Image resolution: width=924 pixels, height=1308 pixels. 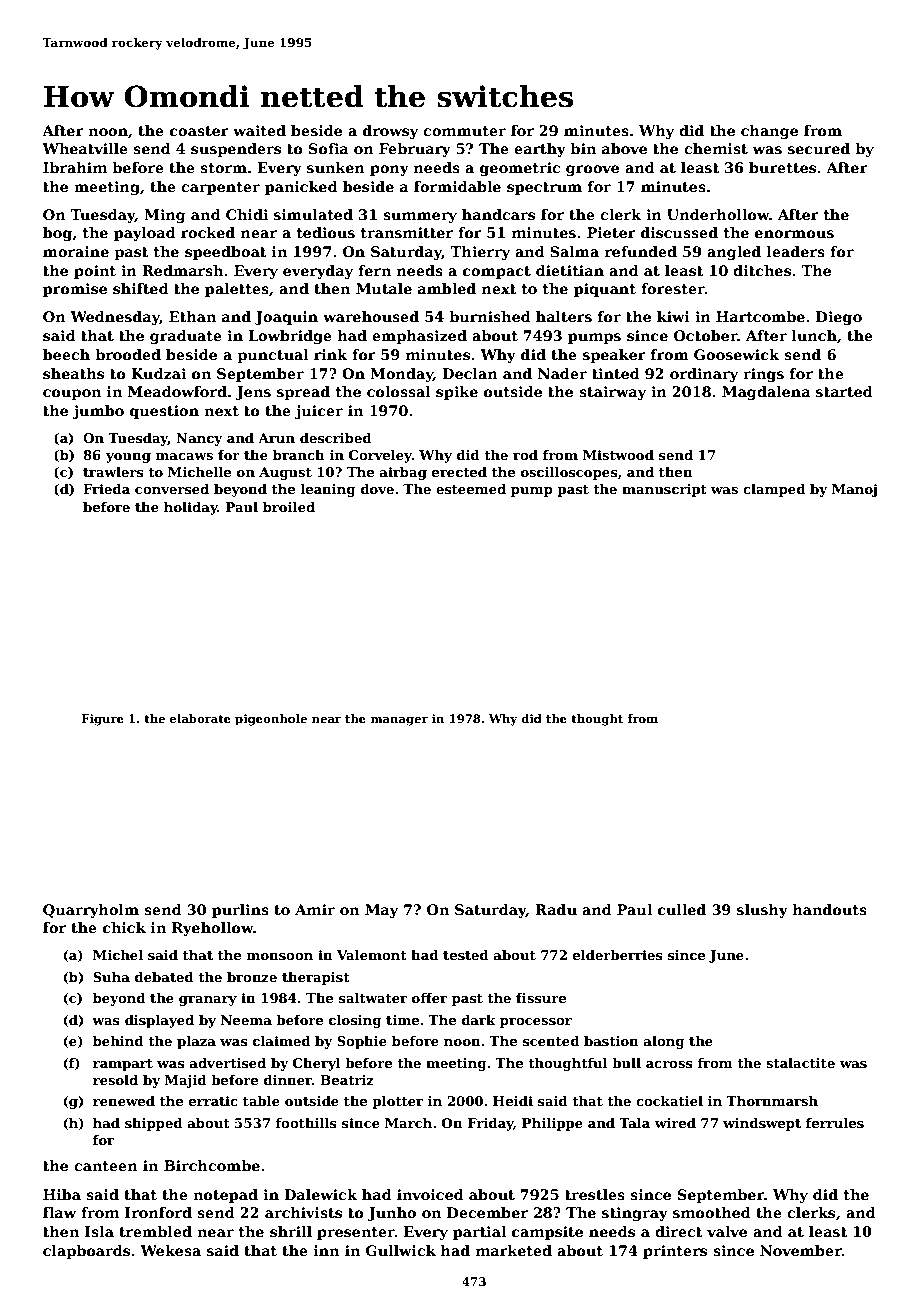 I want to click on change, so click(x=769, y=132).
